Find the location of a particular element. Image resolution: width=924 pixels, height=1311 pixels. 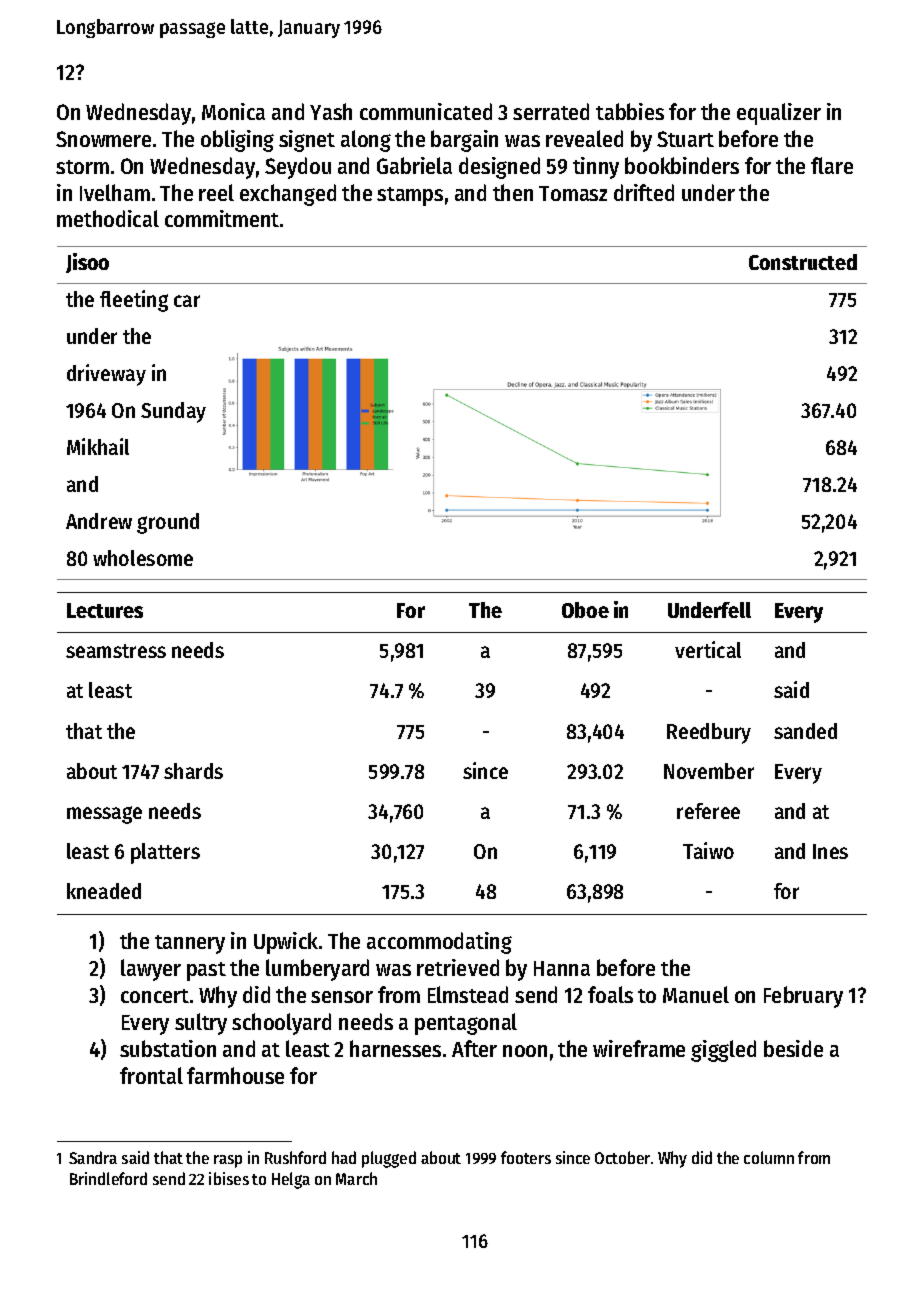

Snowmere is located at coordinates (103, 139).
